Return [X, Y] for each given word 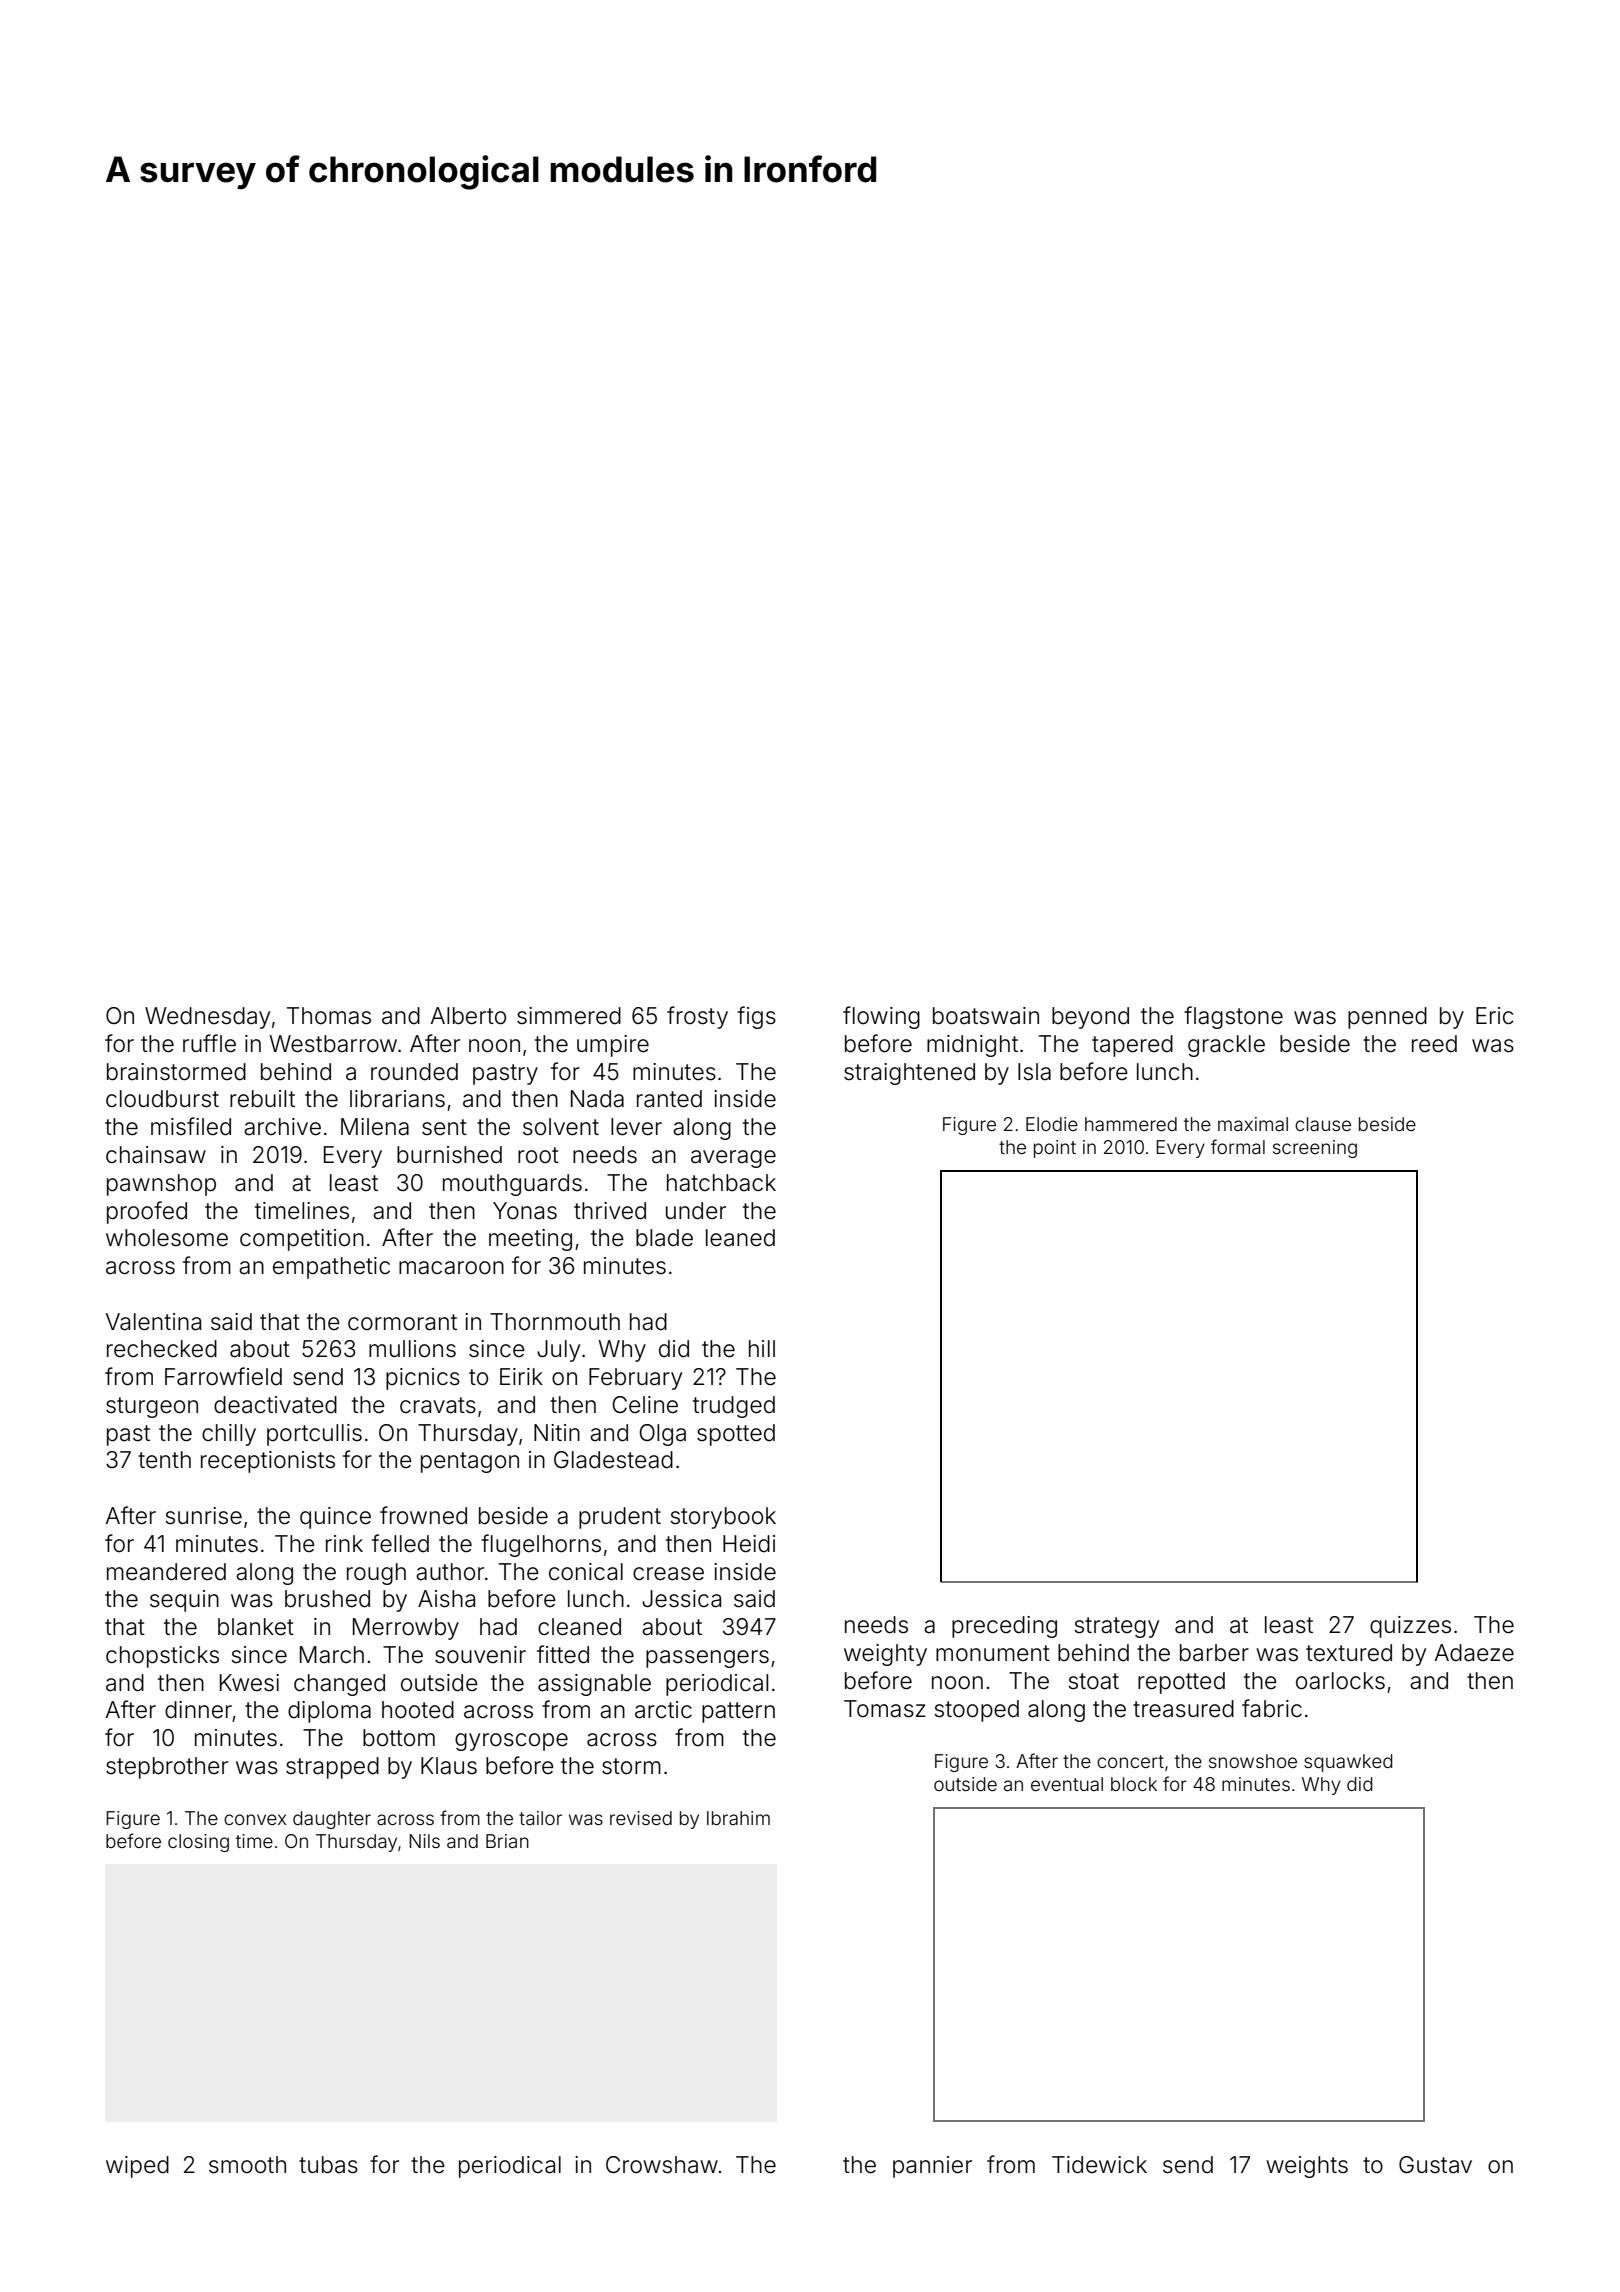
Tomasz [885, 1709]
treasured [1183, 1709]
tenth [164, 1460]
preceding [1004, 1627]
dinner [198, 1710]
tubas [328, 2165]
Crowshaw [662, 2165]
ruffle [209, 1043]
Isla [1034, 1072]
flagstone [1233, 1017]
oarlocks [1340, 1681]
